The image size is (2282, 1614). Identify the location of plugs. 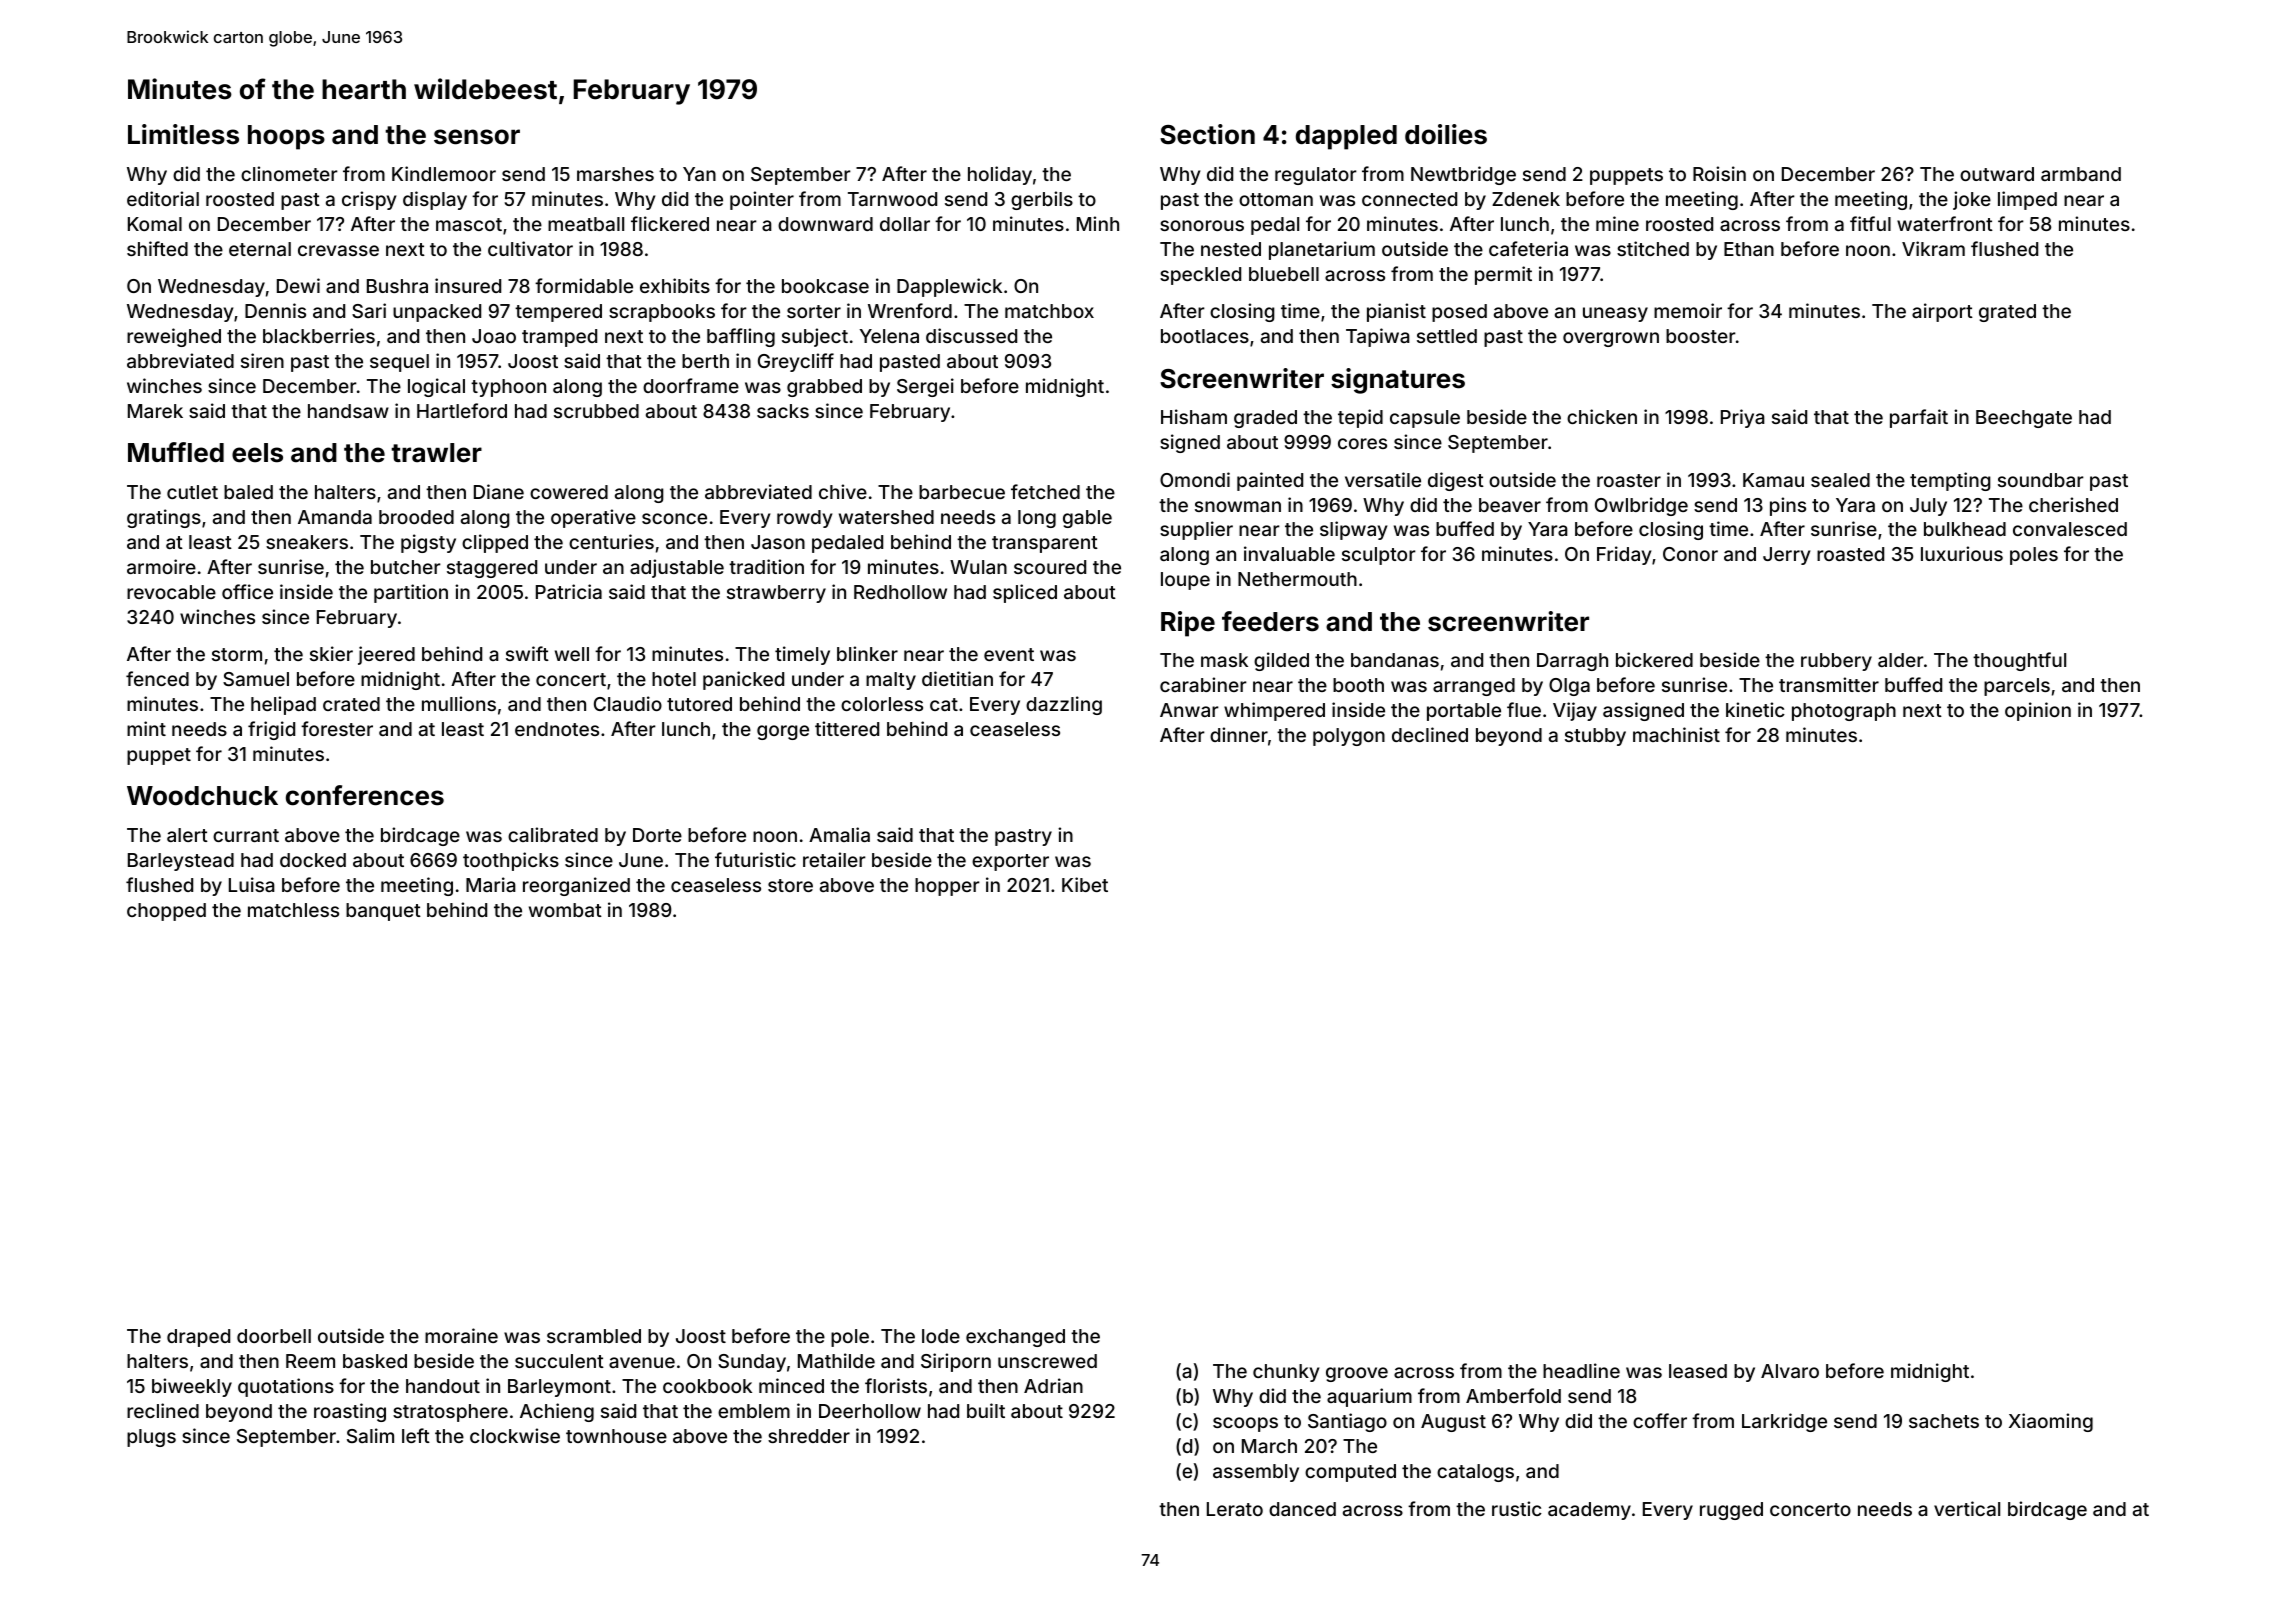
(151, 1438).
